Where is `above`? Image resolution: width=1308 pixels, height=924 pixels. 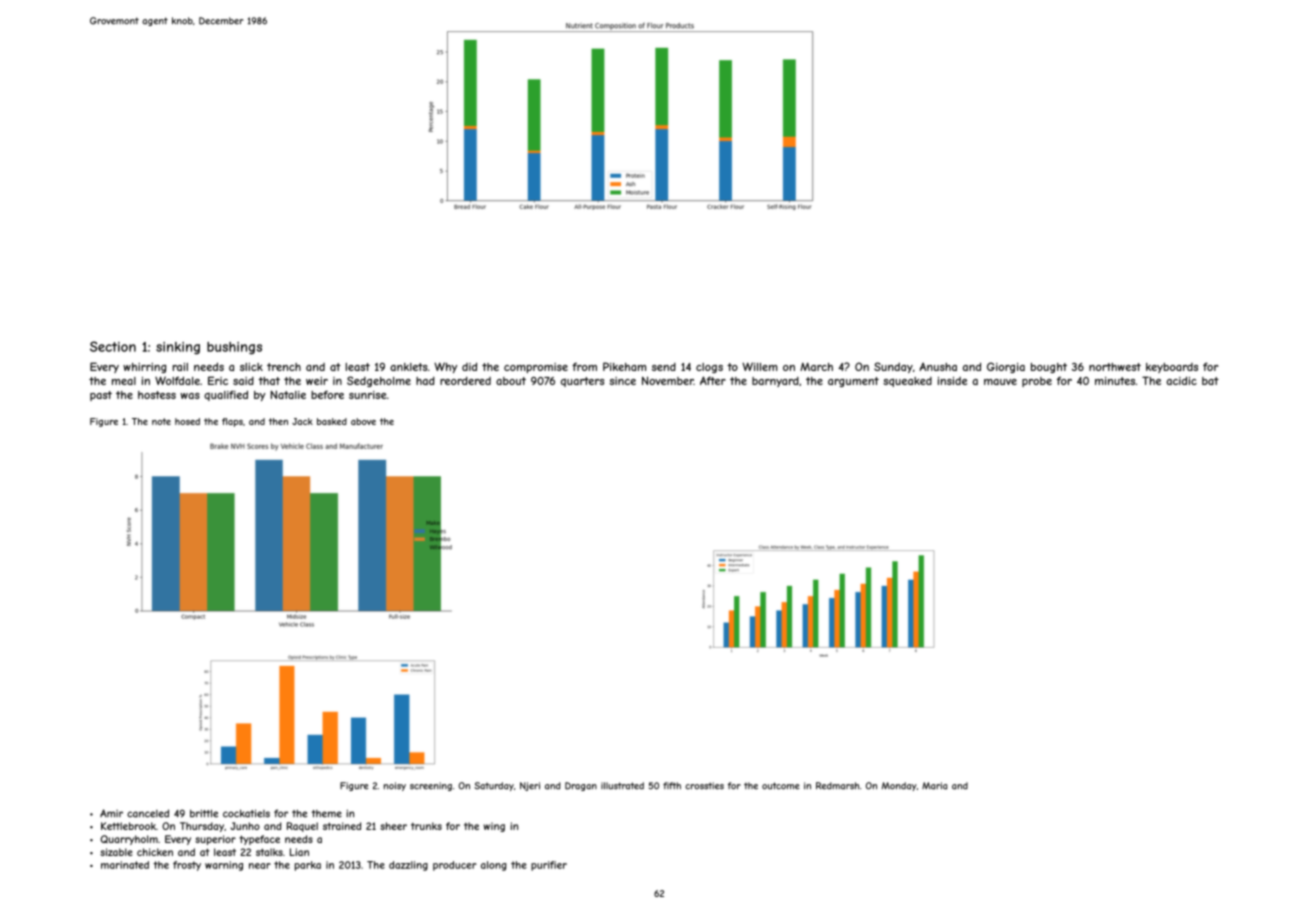
above is located at coordinates (363, 421).
